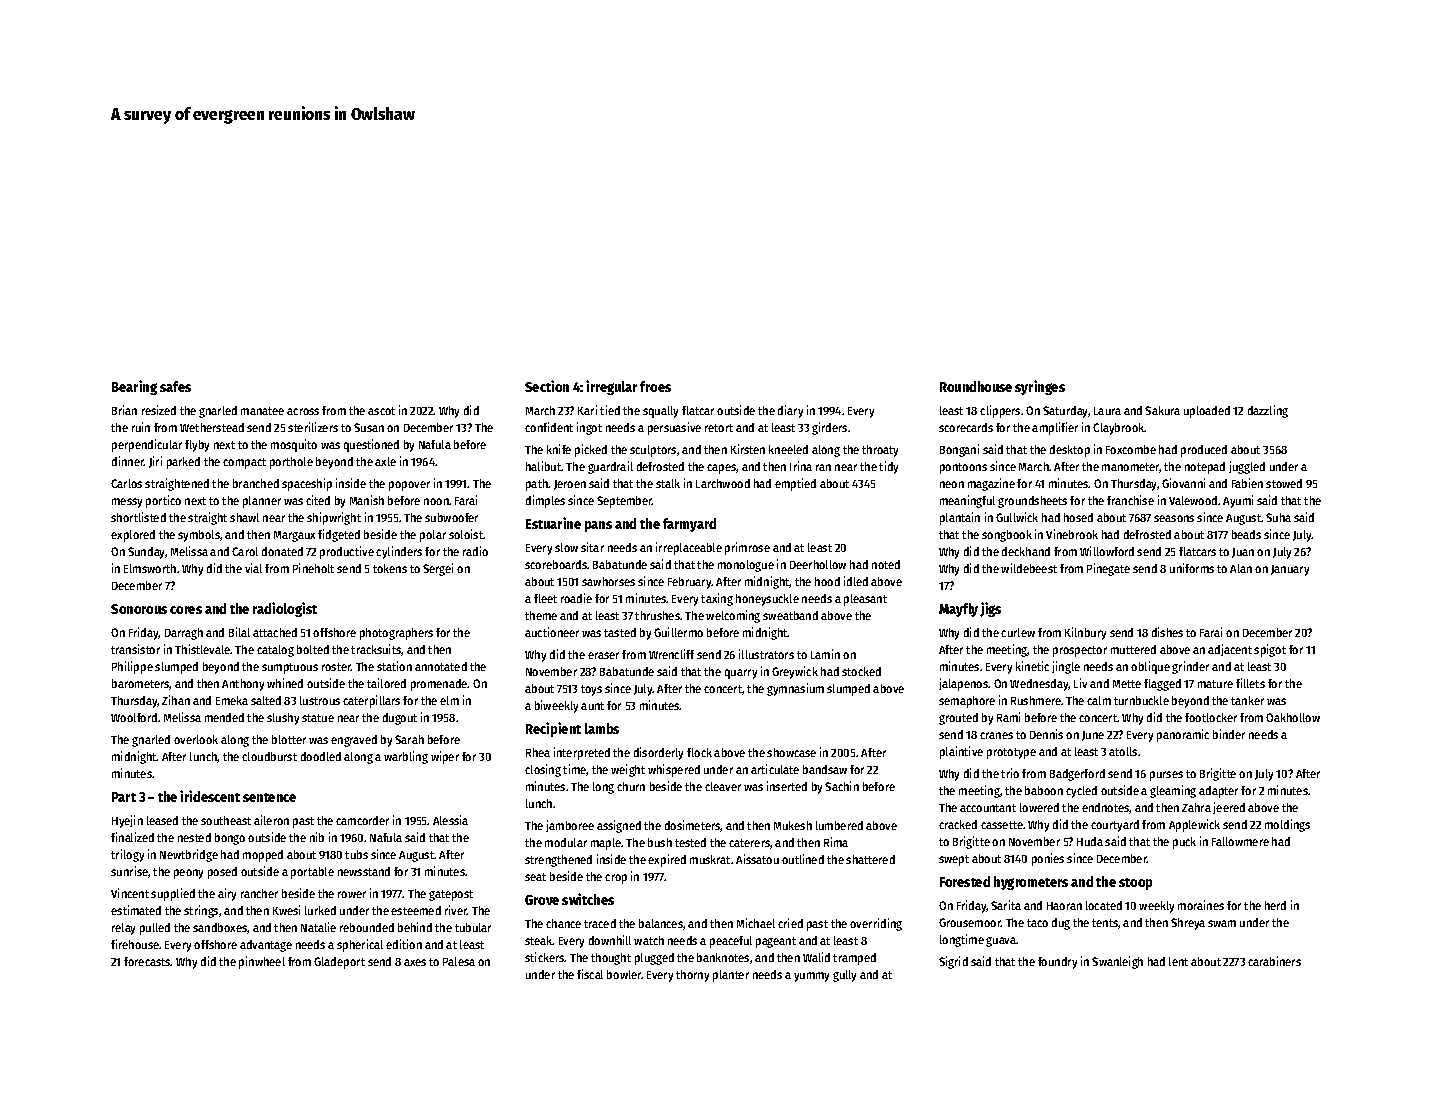 Image resolution: width=1434 pixels, height=1108 pixels. Describe the element at coordinates (262, 962) in the screenshot. I see `pinwheel` at that location.
